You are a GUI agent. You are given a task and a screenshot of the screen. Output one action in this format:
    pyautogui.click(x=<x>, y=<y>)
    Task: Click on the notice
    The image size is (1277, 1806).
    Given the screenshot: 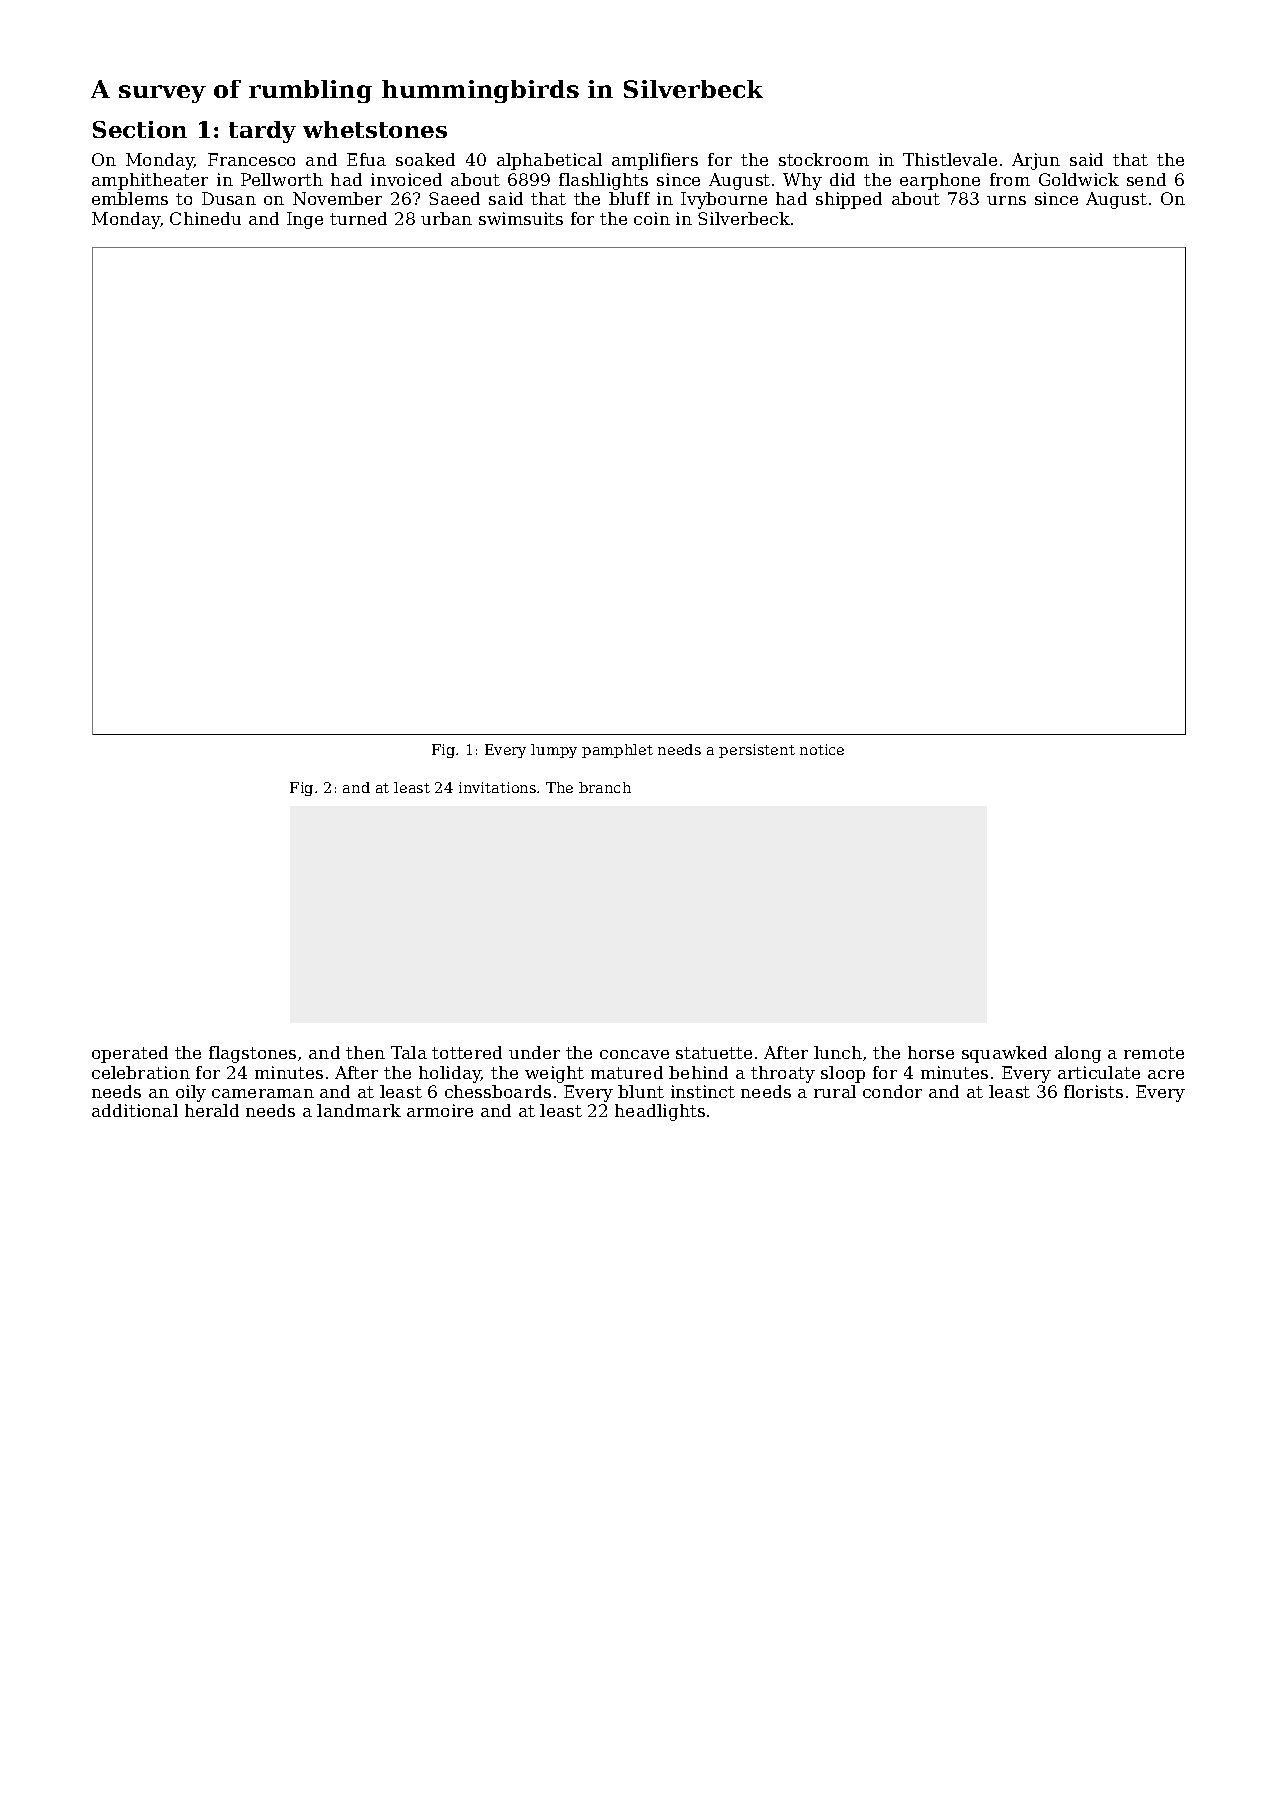 What is the action you would take?
    pyautogui.click(x=822, y=749)
